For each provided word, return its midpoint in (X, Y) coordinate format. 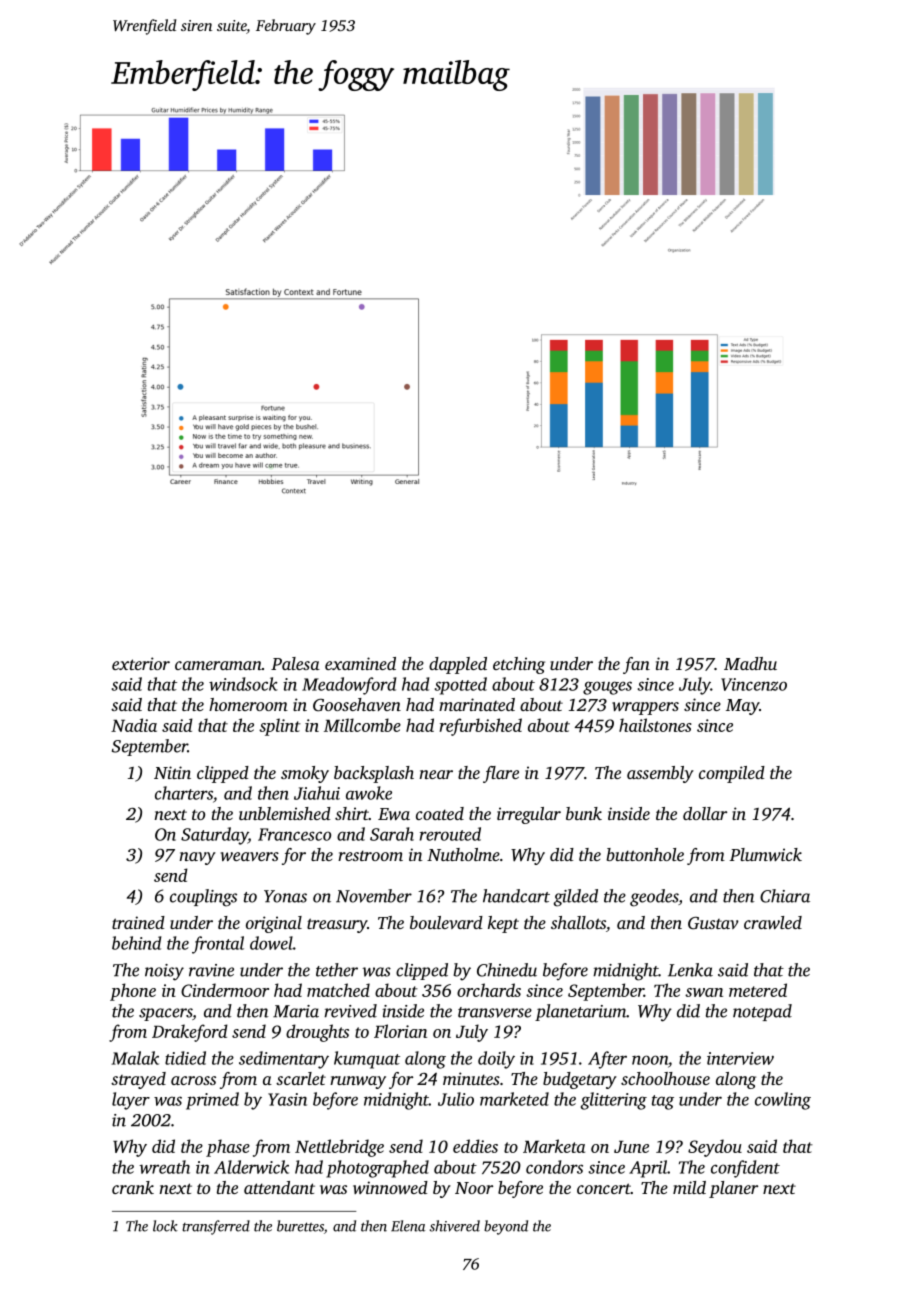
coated (440, 813)
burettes (300, 1226)
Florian (400, 1031)
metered (758, 990)
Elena (408, 1226)
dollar (705, 813)
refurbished (481, 727)
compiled (732, 774)
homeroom (248, 704)
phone (133, 992)
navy (198, 858)
